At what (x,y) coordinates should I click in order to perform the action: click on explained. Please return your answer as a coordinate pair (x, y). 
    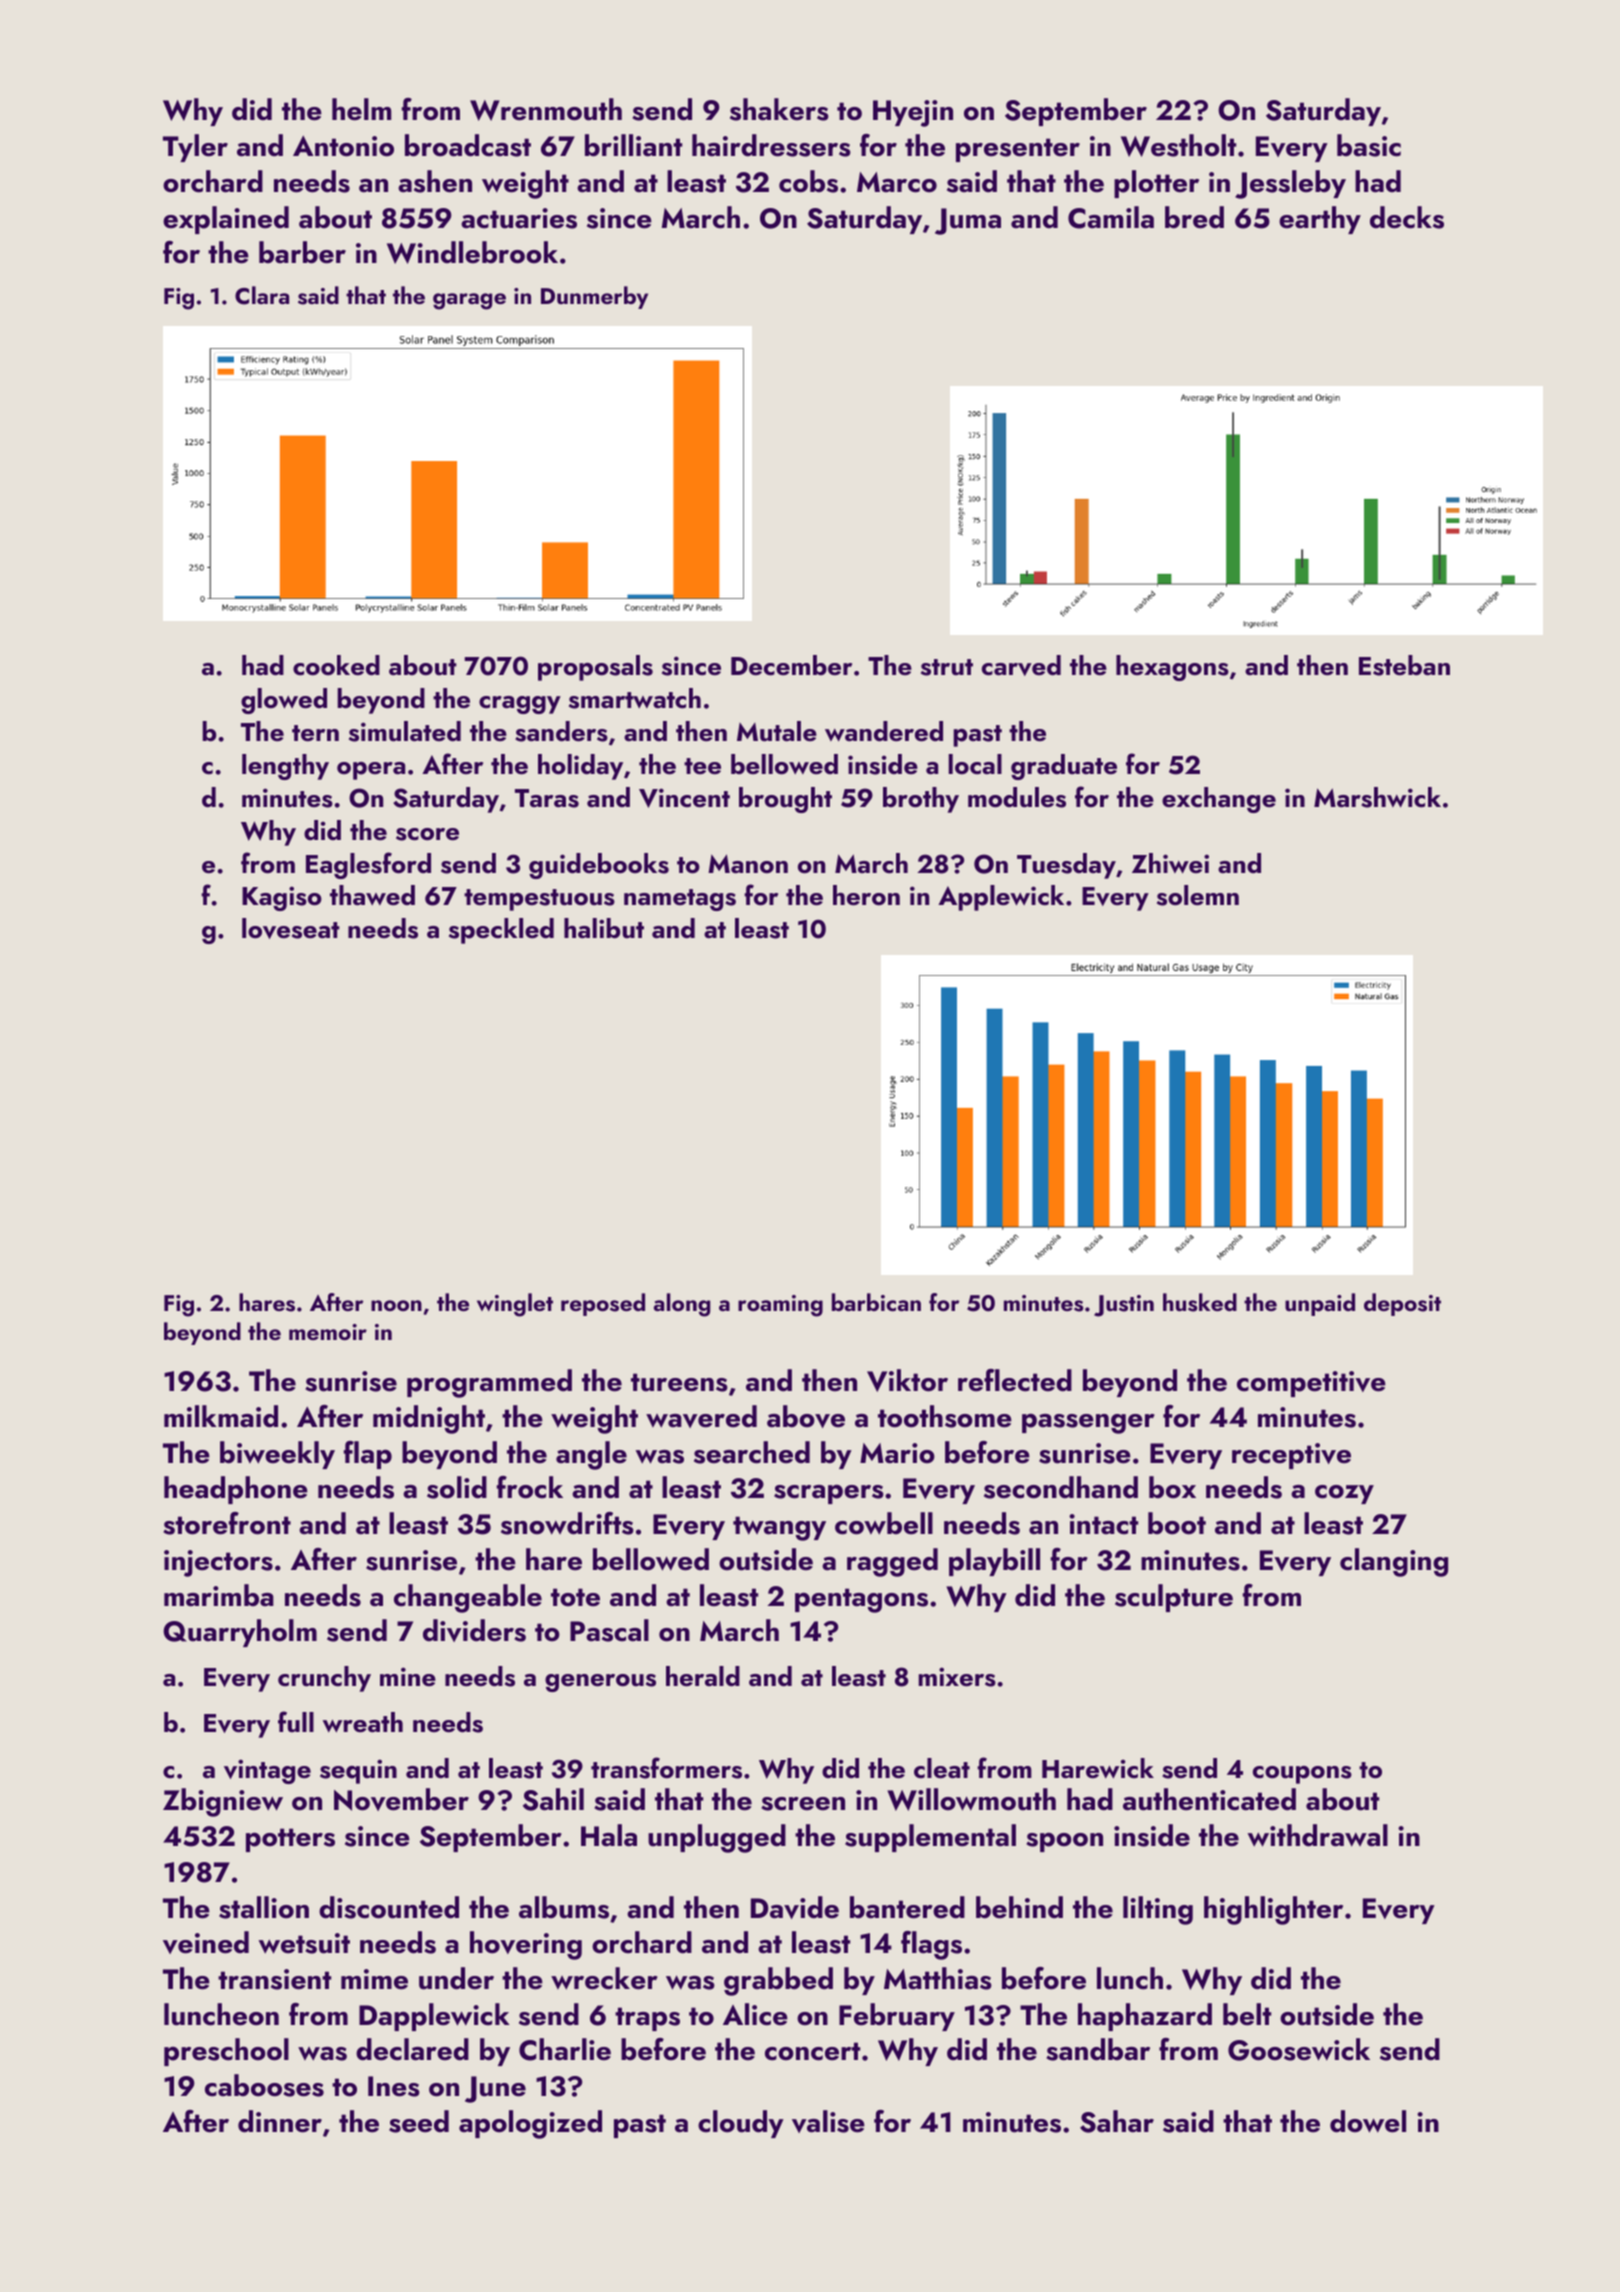
    Looking at the image, I should click on (226, 220).
